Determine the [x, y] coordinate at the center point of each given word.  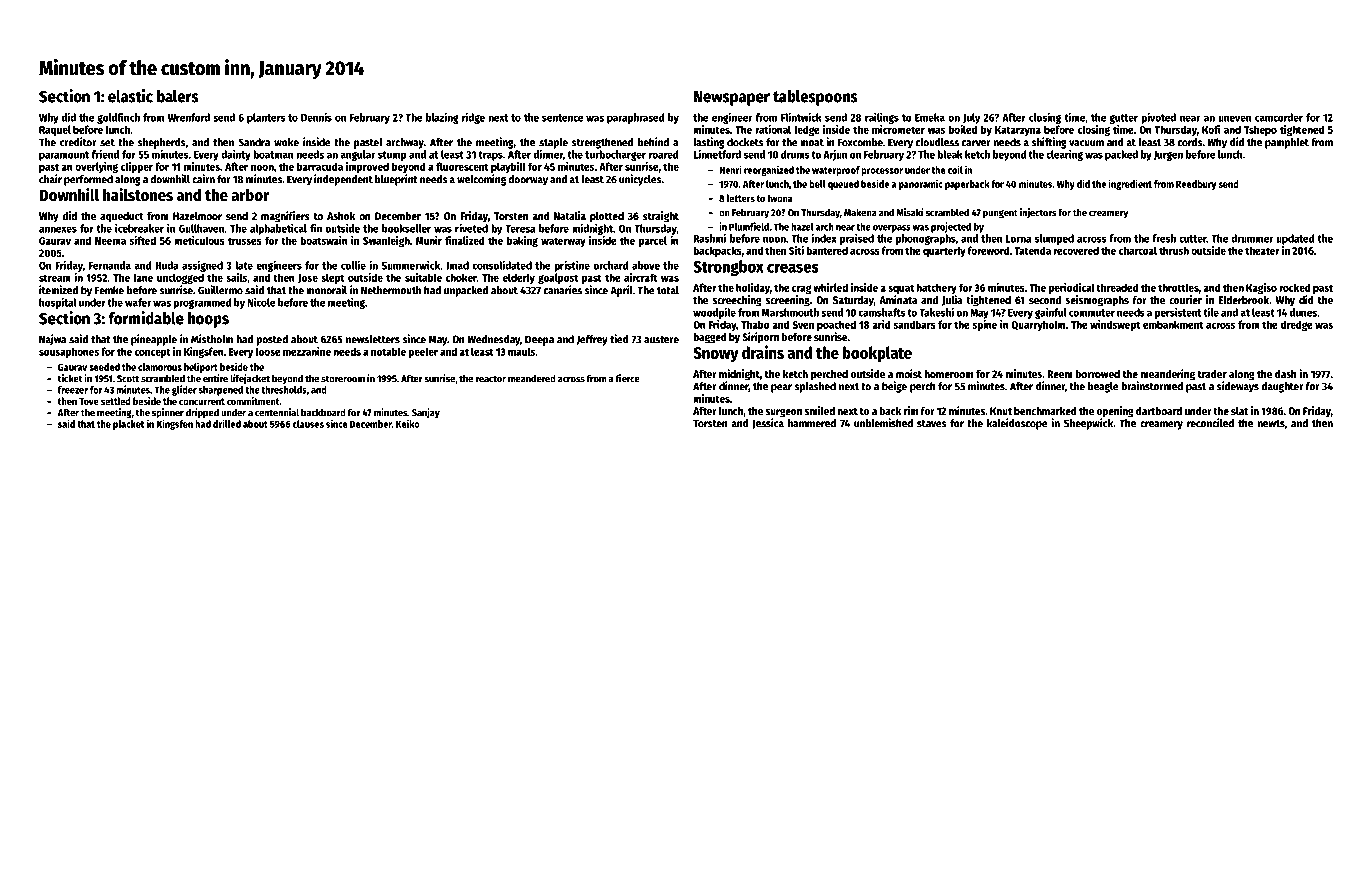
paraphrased [636, 118]
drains [763, 352]
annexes [58, 229]
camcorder [1279, 117]
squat [901, 289]
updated [1295, 239]
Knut [1001, 411]
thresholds [284, 390]
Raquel [55, 130]
